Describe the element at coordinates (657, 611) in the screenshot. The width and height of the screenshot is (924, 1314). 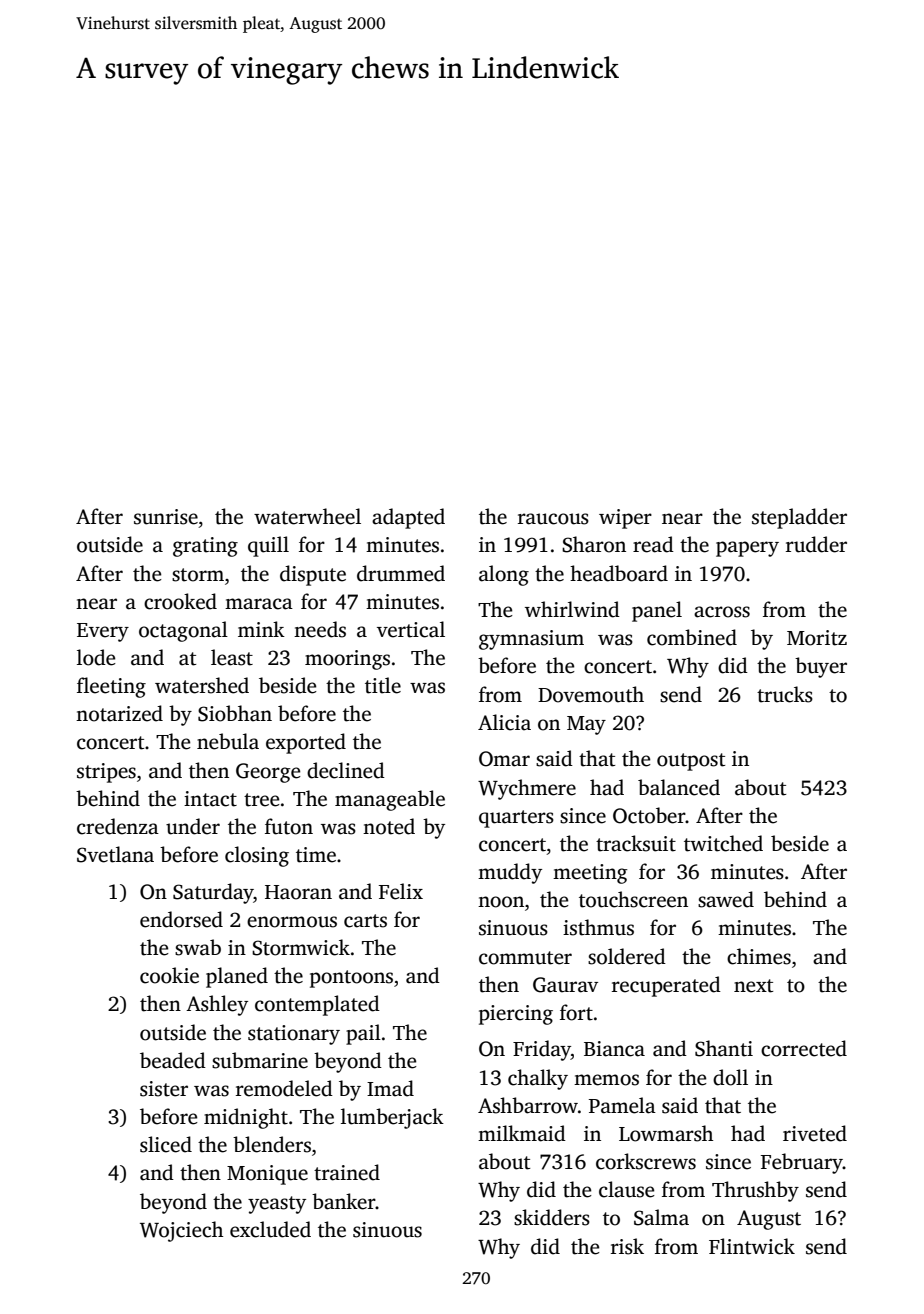
I see `panel` at that location.
